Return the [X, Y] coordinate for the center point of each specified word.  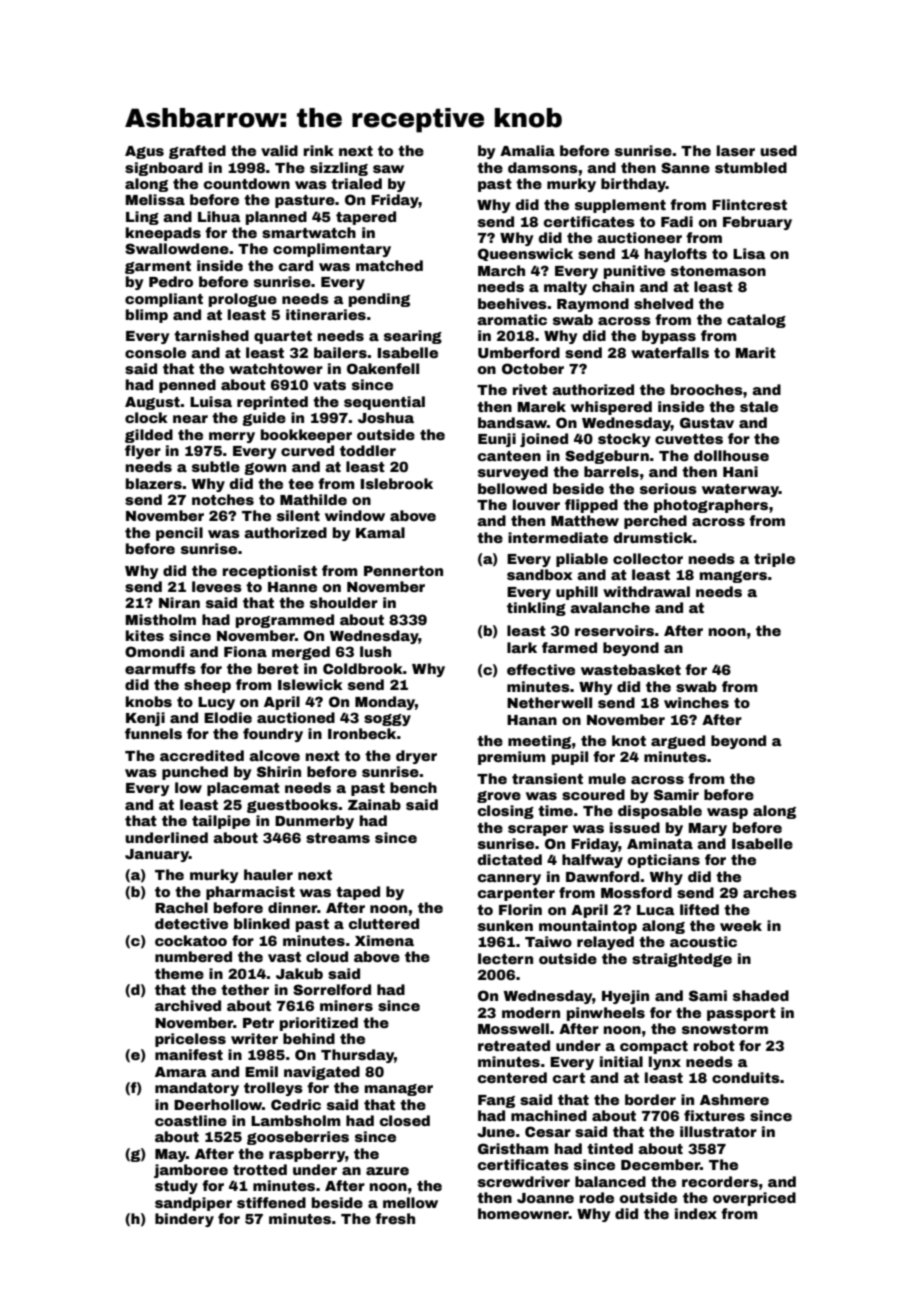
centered [512, 1077]
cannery [509, 879]
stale [759, 406]
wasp [727, 813]
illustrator [718, 1131]
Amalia [527, 150]
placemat [243, 789]
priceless [190, 1040]
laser [736, 150]
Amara [181, 1072]
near [190, 419]
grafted [197, 152]
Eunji [497, 440]
